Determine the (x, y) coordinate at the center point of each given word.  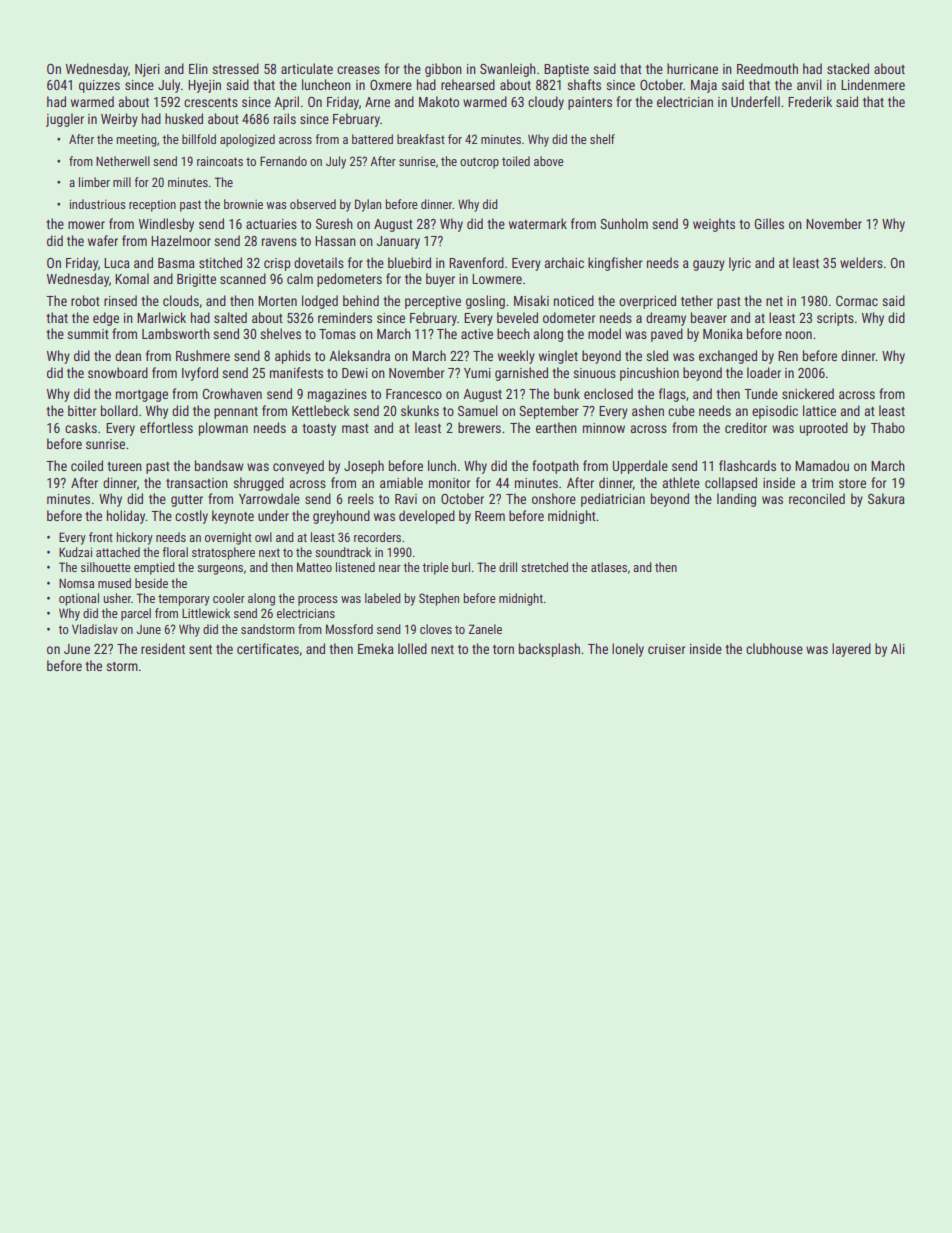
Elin (198, 68)
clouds (181, 300)
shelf (602, 139)
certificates (268, 648)
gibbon (443, 70)
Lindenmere (873, 84)
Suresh (334, 223)
